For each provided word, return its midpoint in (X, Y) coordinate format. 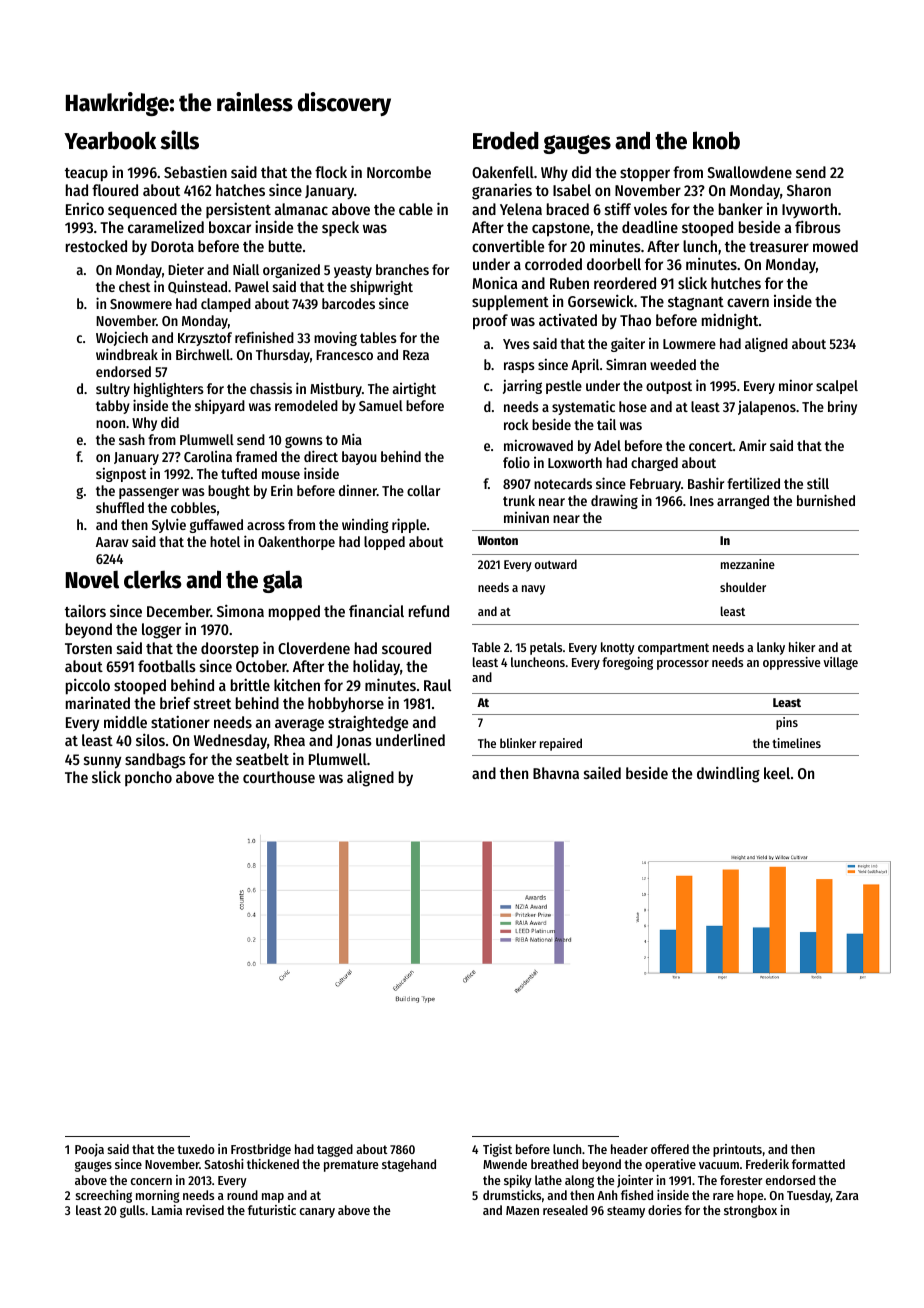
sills (179, 140)
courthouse (279, 777)
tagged (335, 1150)
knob (716, 140)
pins (787, 723)
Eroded (506, 141)
